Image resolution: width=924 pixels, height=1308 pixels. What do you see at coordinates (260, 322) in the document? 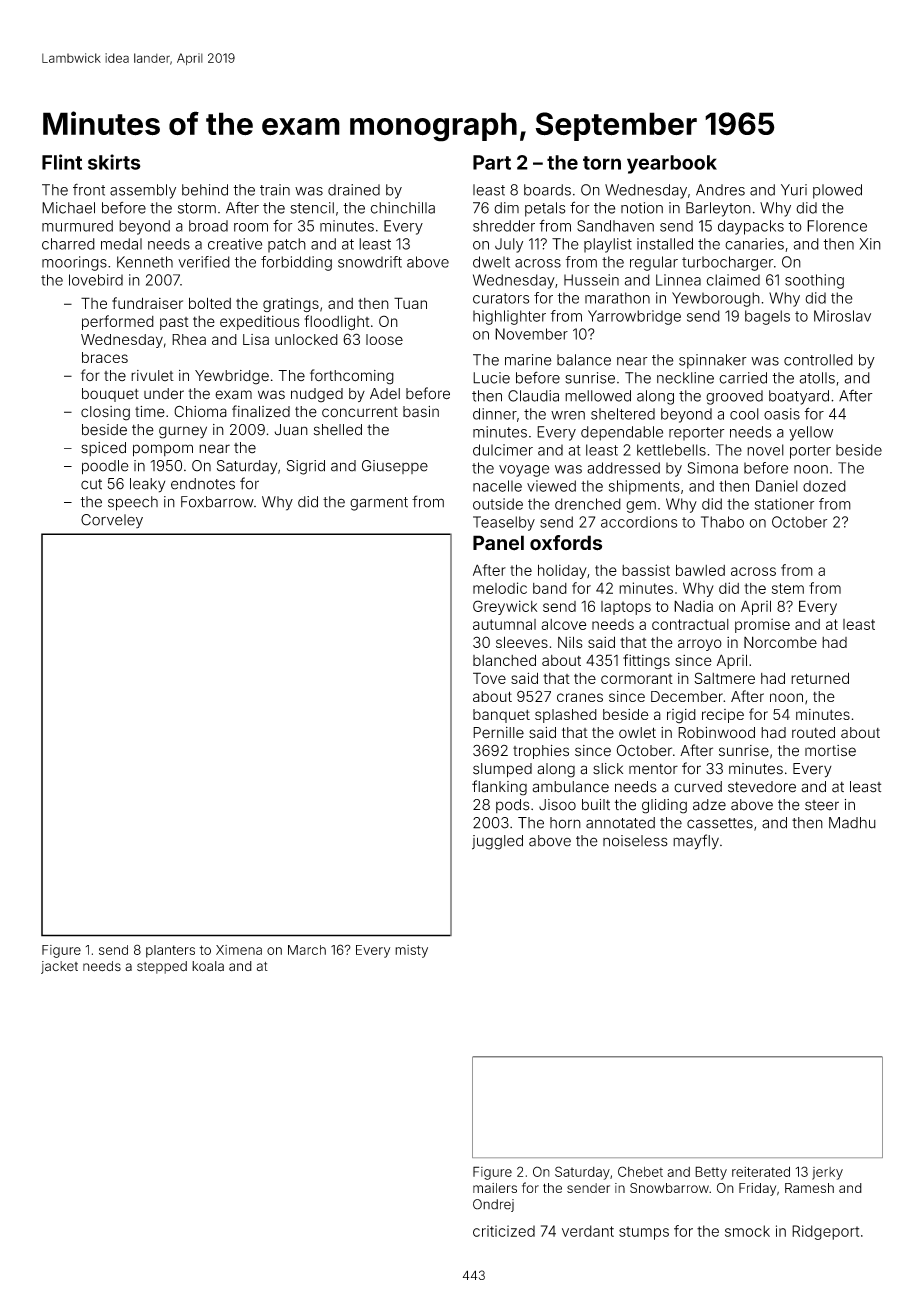
I see `expeditious` at bounding box center [260, 322].
